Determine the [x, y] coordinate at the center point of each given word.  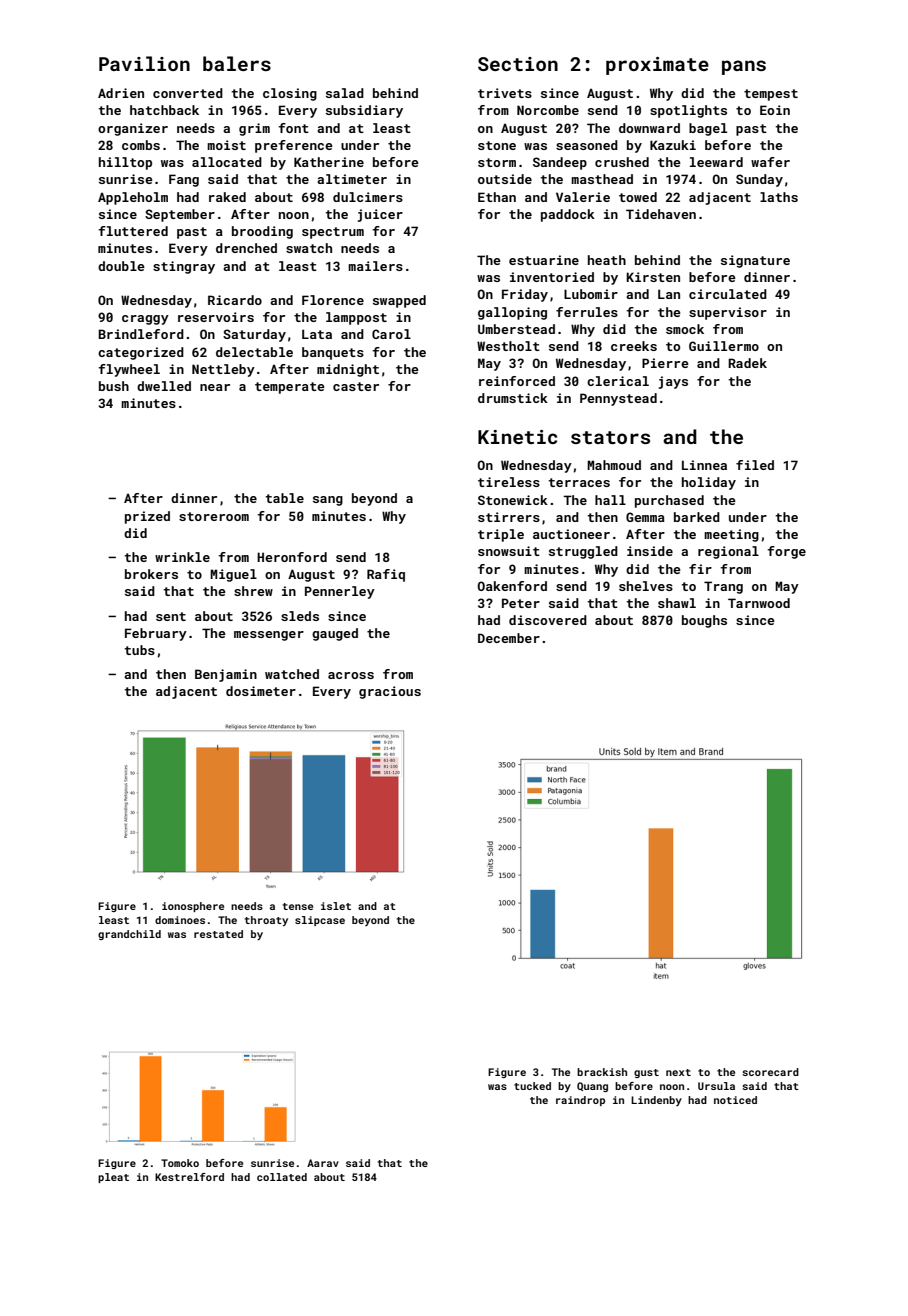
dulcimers [368, 197]
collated [282, 1177]
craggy [145, 320]
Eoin [775, 110]
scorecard [770, 1072]
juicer [380, 215]
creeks [634, 346]
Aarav [323, 1163]
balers [237, 63]
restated [218, 934]
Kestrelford [189, 1177]
